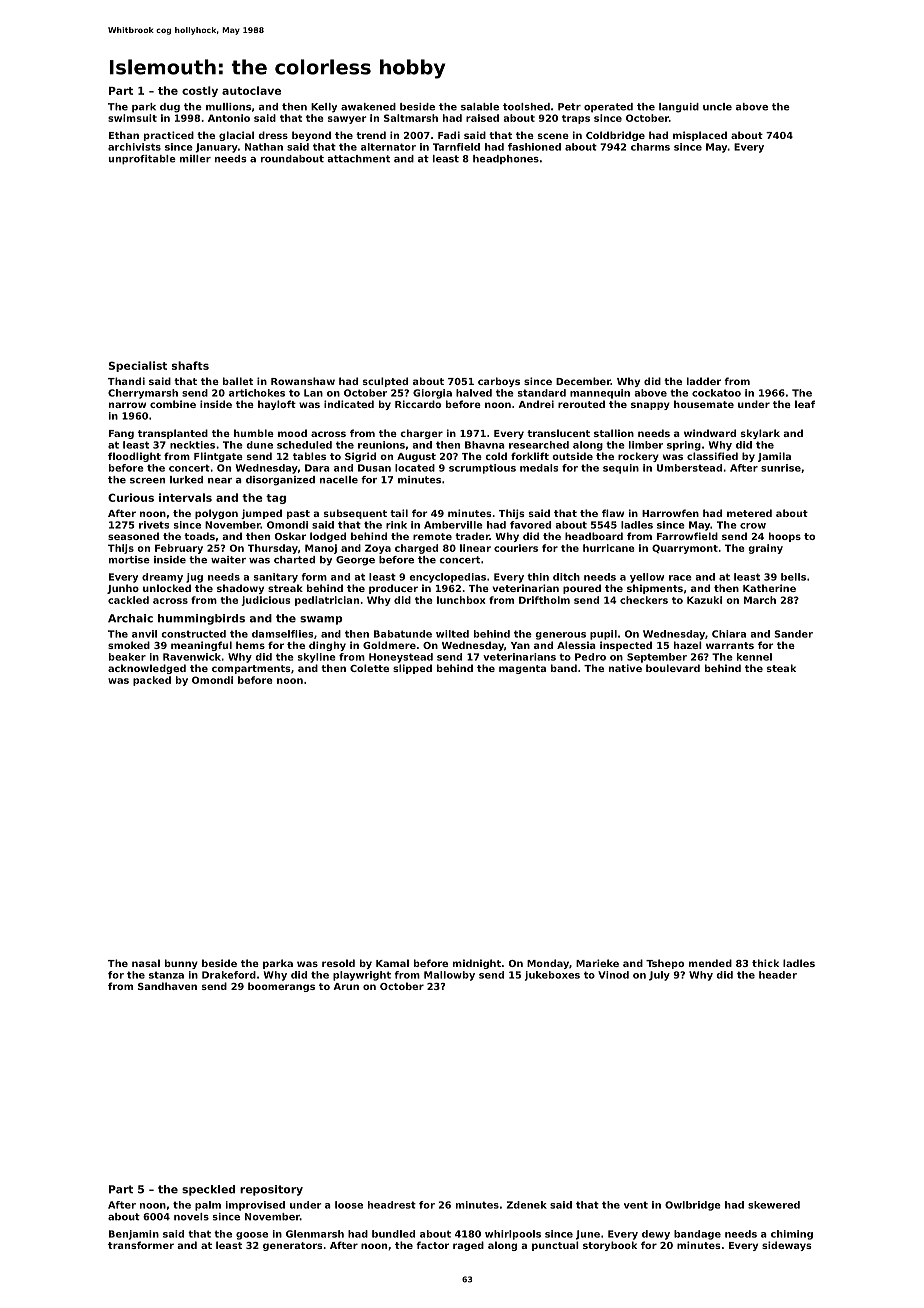 The width and height of the page is (924, 1308). I want to click on headrest, so click(392, 1205).
